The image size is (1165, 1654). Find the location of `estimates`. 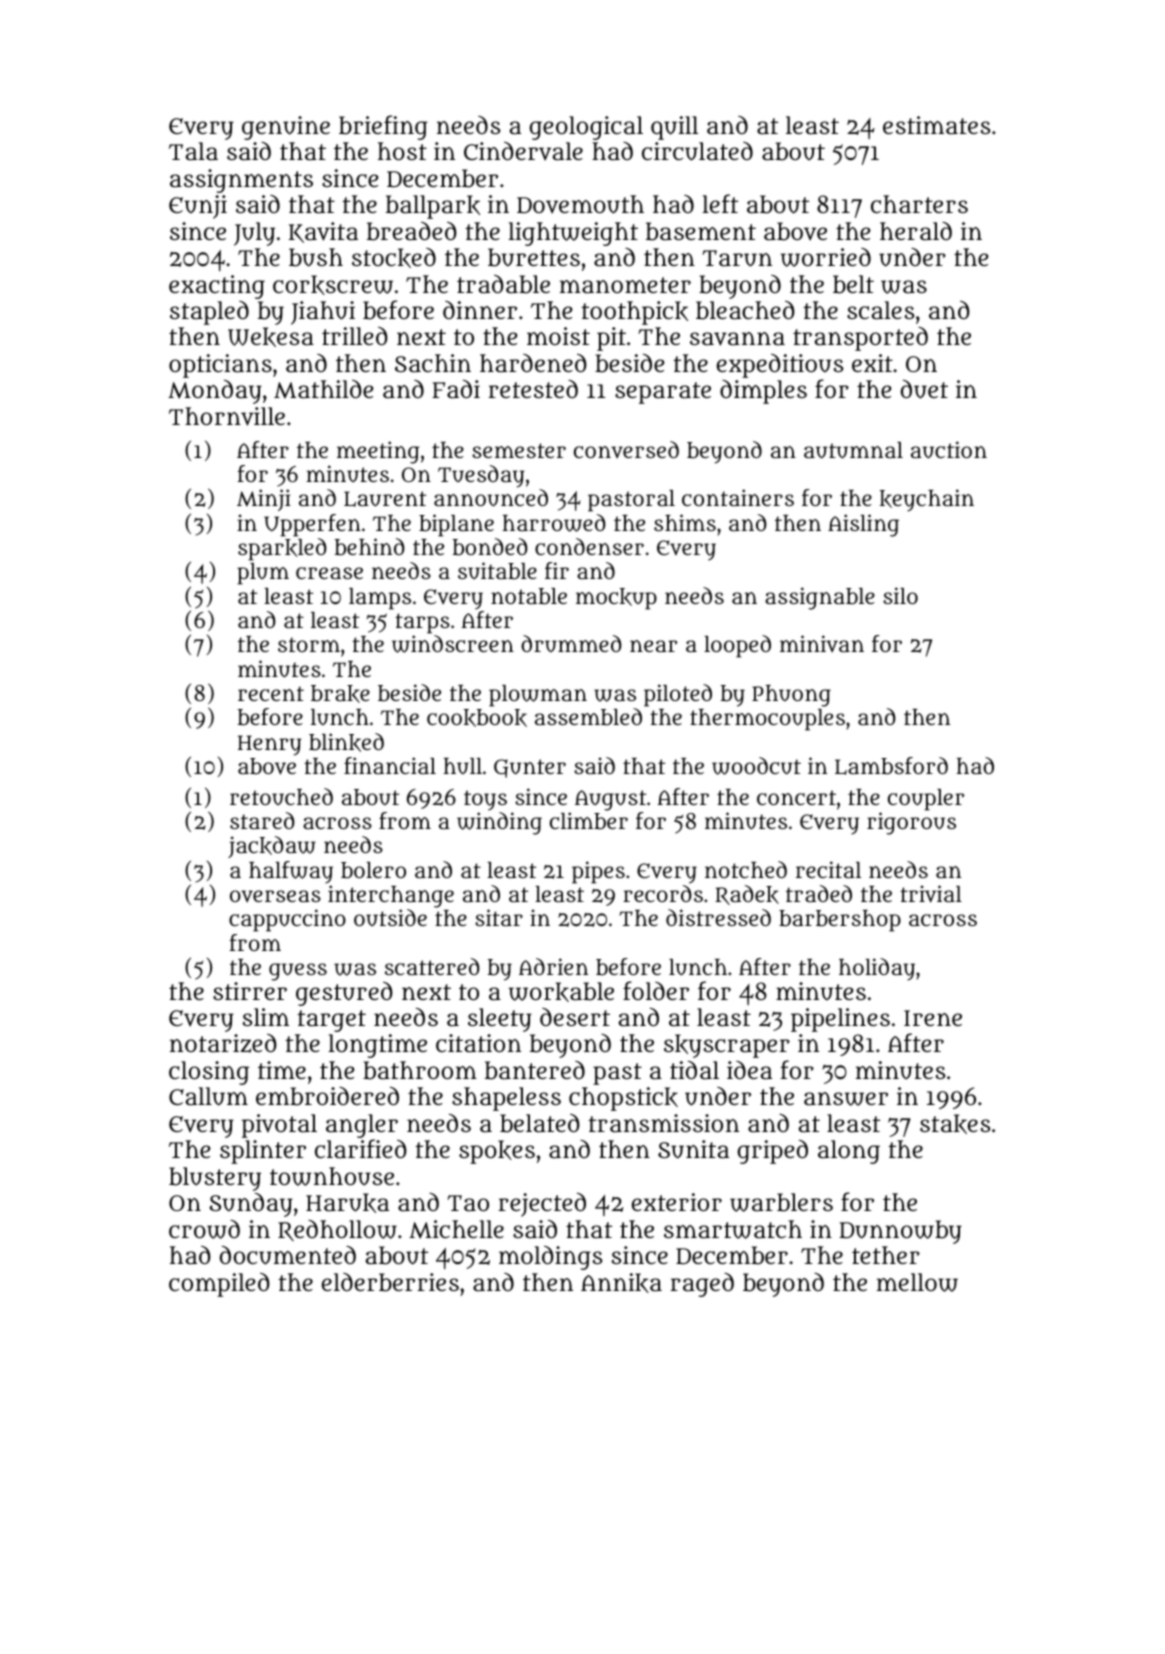

estimates is located at coordinates (936, 125).
